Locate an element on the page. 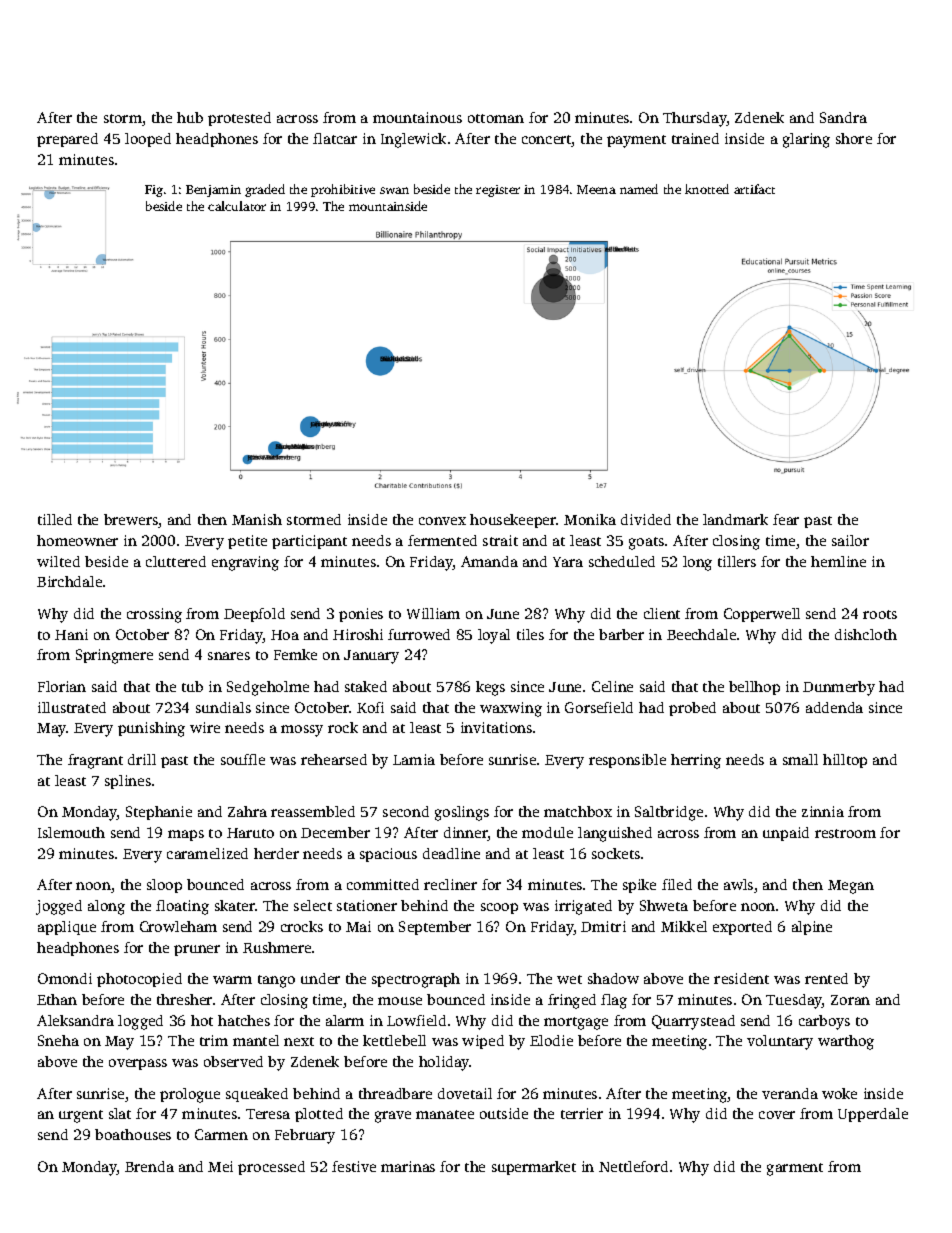  register is located at coordinates (498, 191).
